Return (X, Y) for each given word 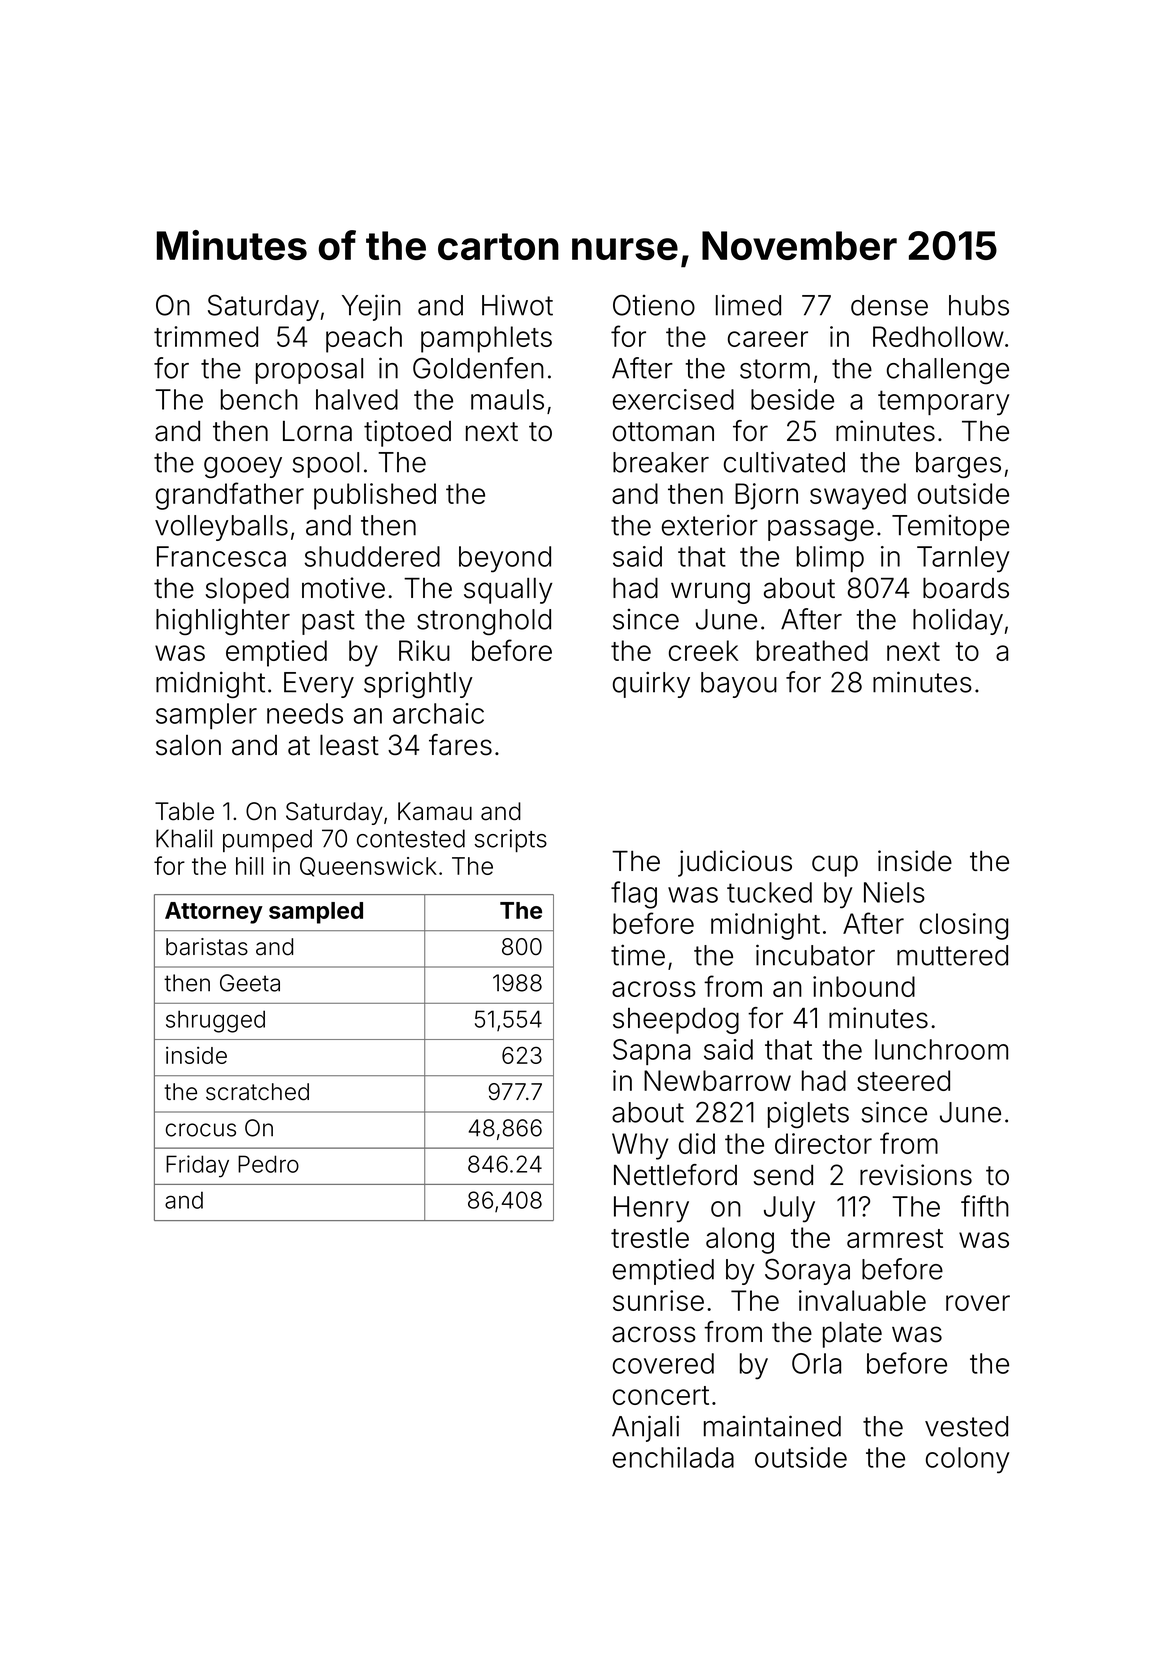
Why (640, 1146)
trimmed (206, 336)
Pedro (268, 1164)
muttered (952, 955)
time (638, 955)
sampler (206, 716)
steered (903, 1080)
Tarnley (963, 559)
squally (508, 591)
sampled (316, 913)
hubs (979, 305)
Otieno (654, 305)
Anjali (645, 1428)
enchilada (673, 1457)
